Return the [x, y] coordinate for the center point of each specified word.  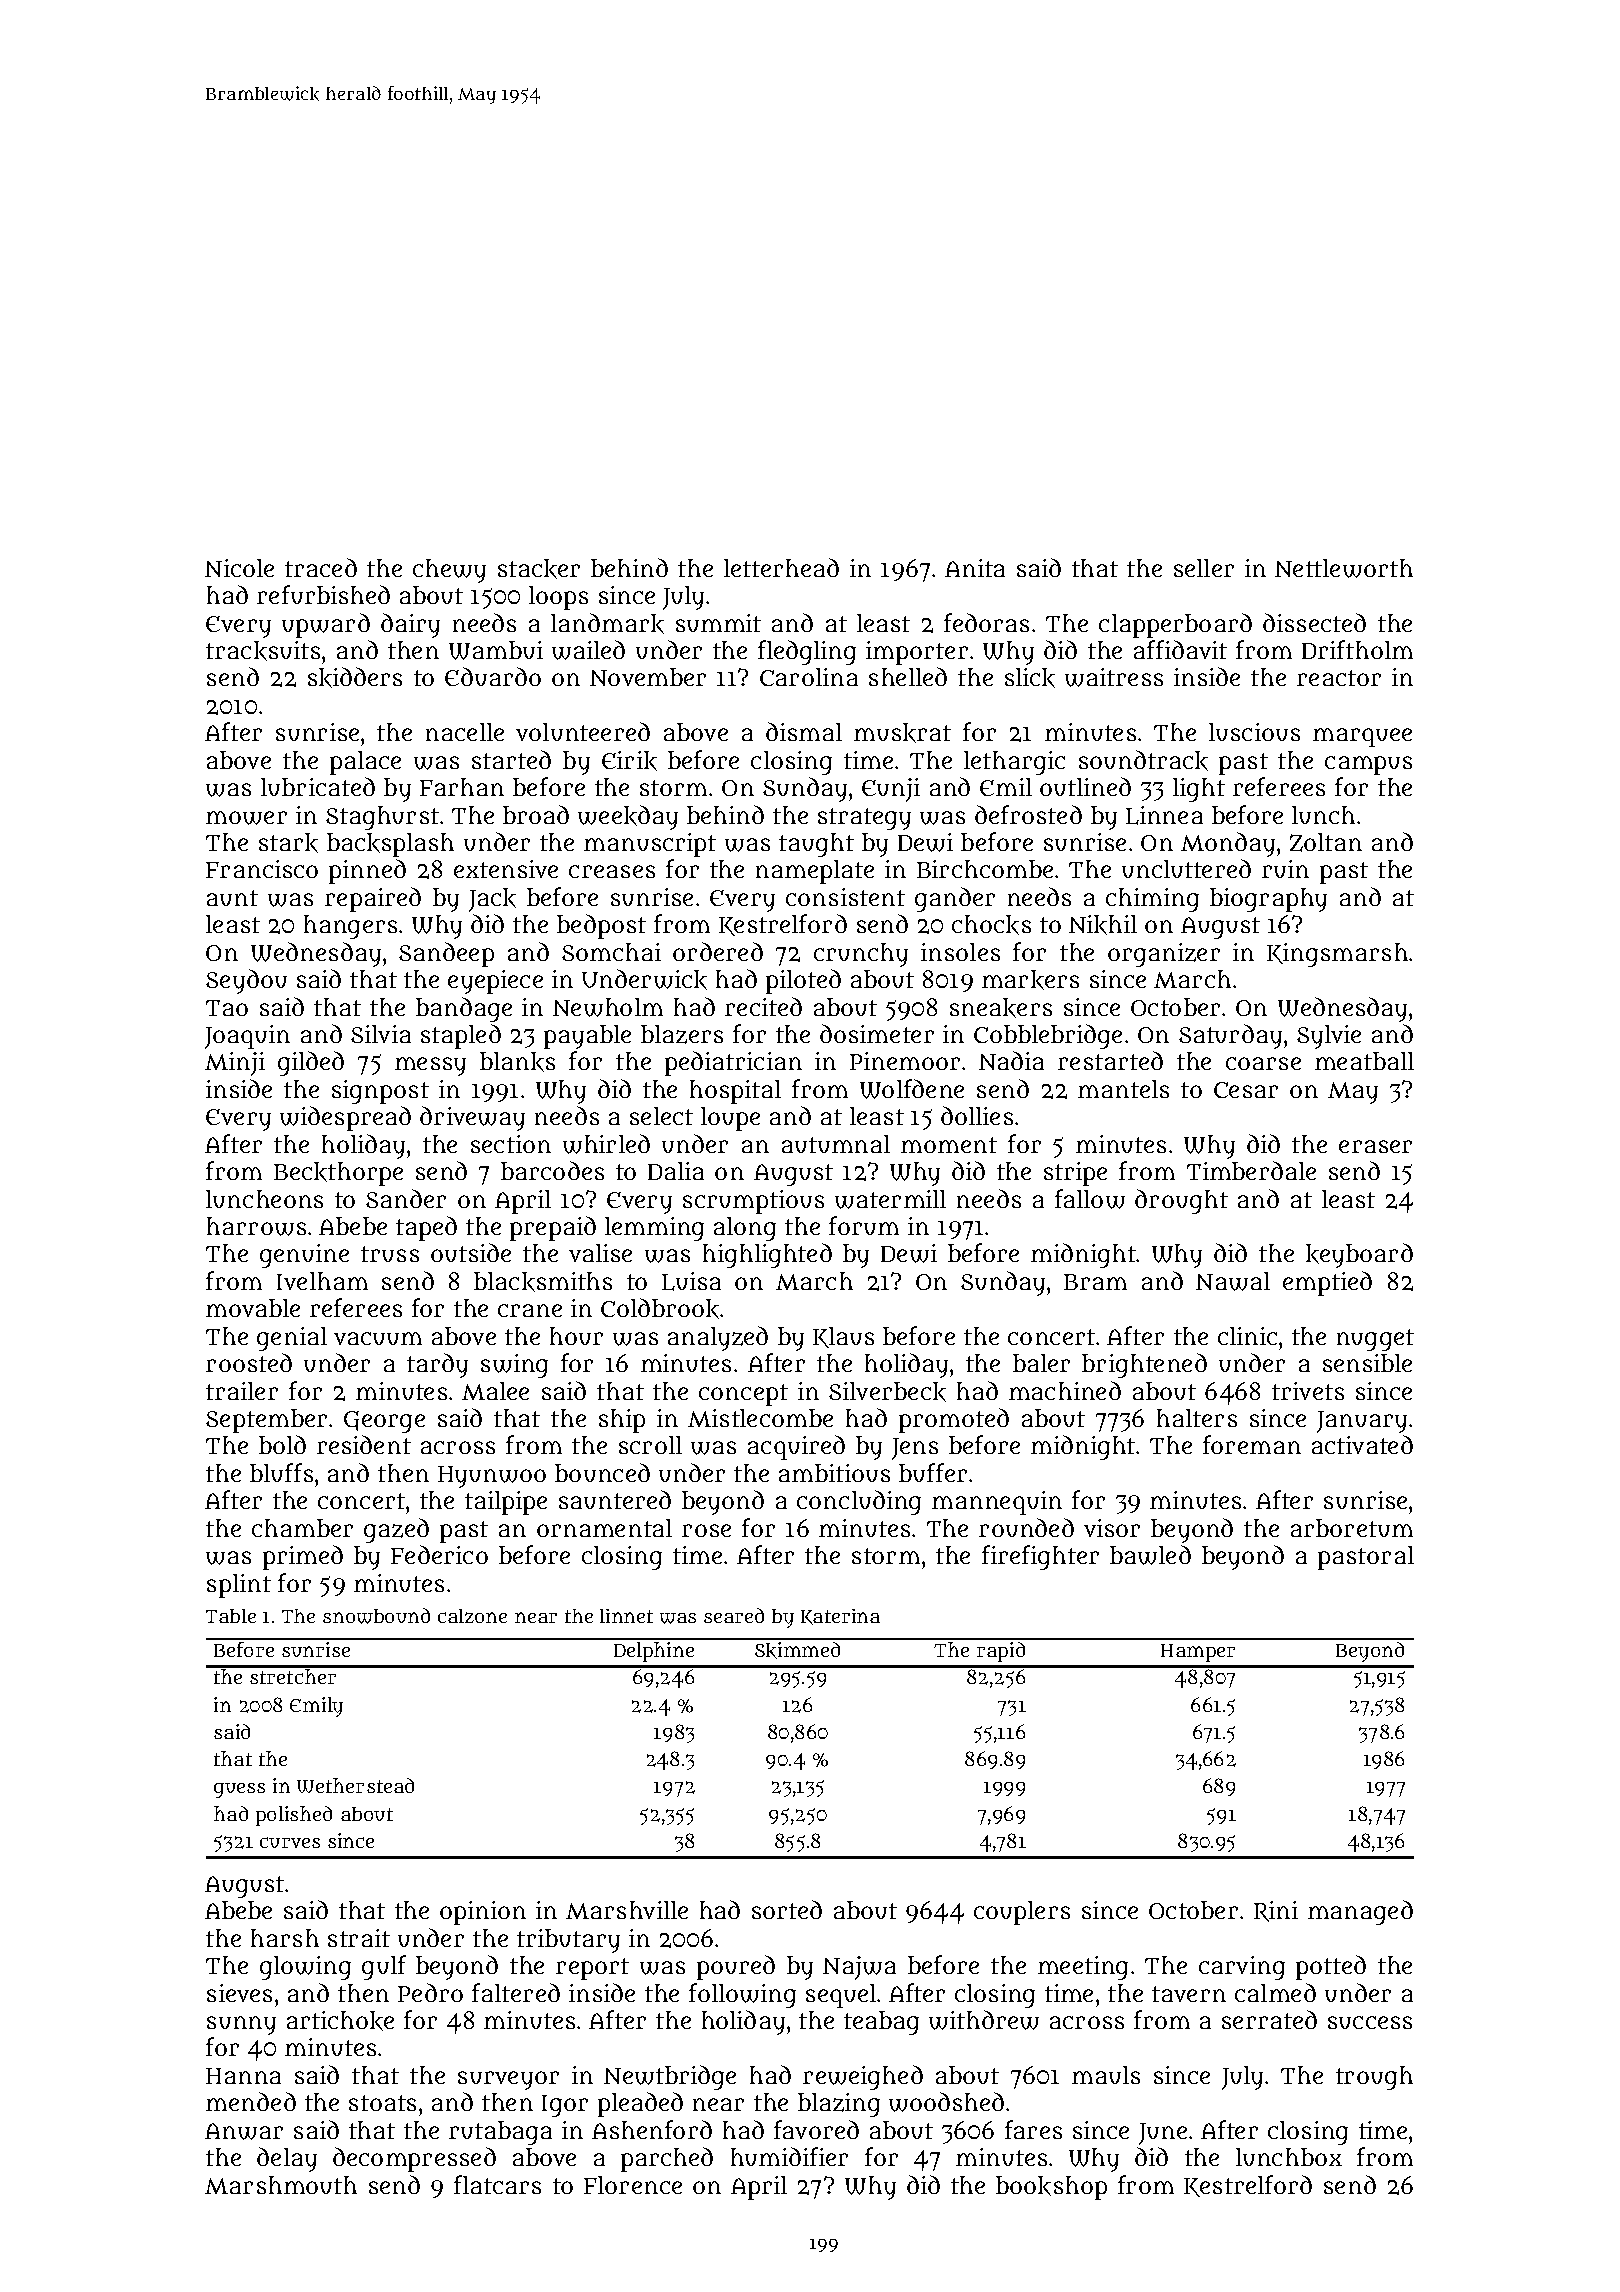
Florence [633, 2185]
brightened [1144, 1365]
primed [303, 1557]
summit [718, 623]
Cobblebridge [1048, 1036]
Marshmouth [281, 2185]
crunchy [861, 955]
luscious [1254, 732]
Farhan [462, 787]
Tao [227, 1008]
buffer [933, 1472]
